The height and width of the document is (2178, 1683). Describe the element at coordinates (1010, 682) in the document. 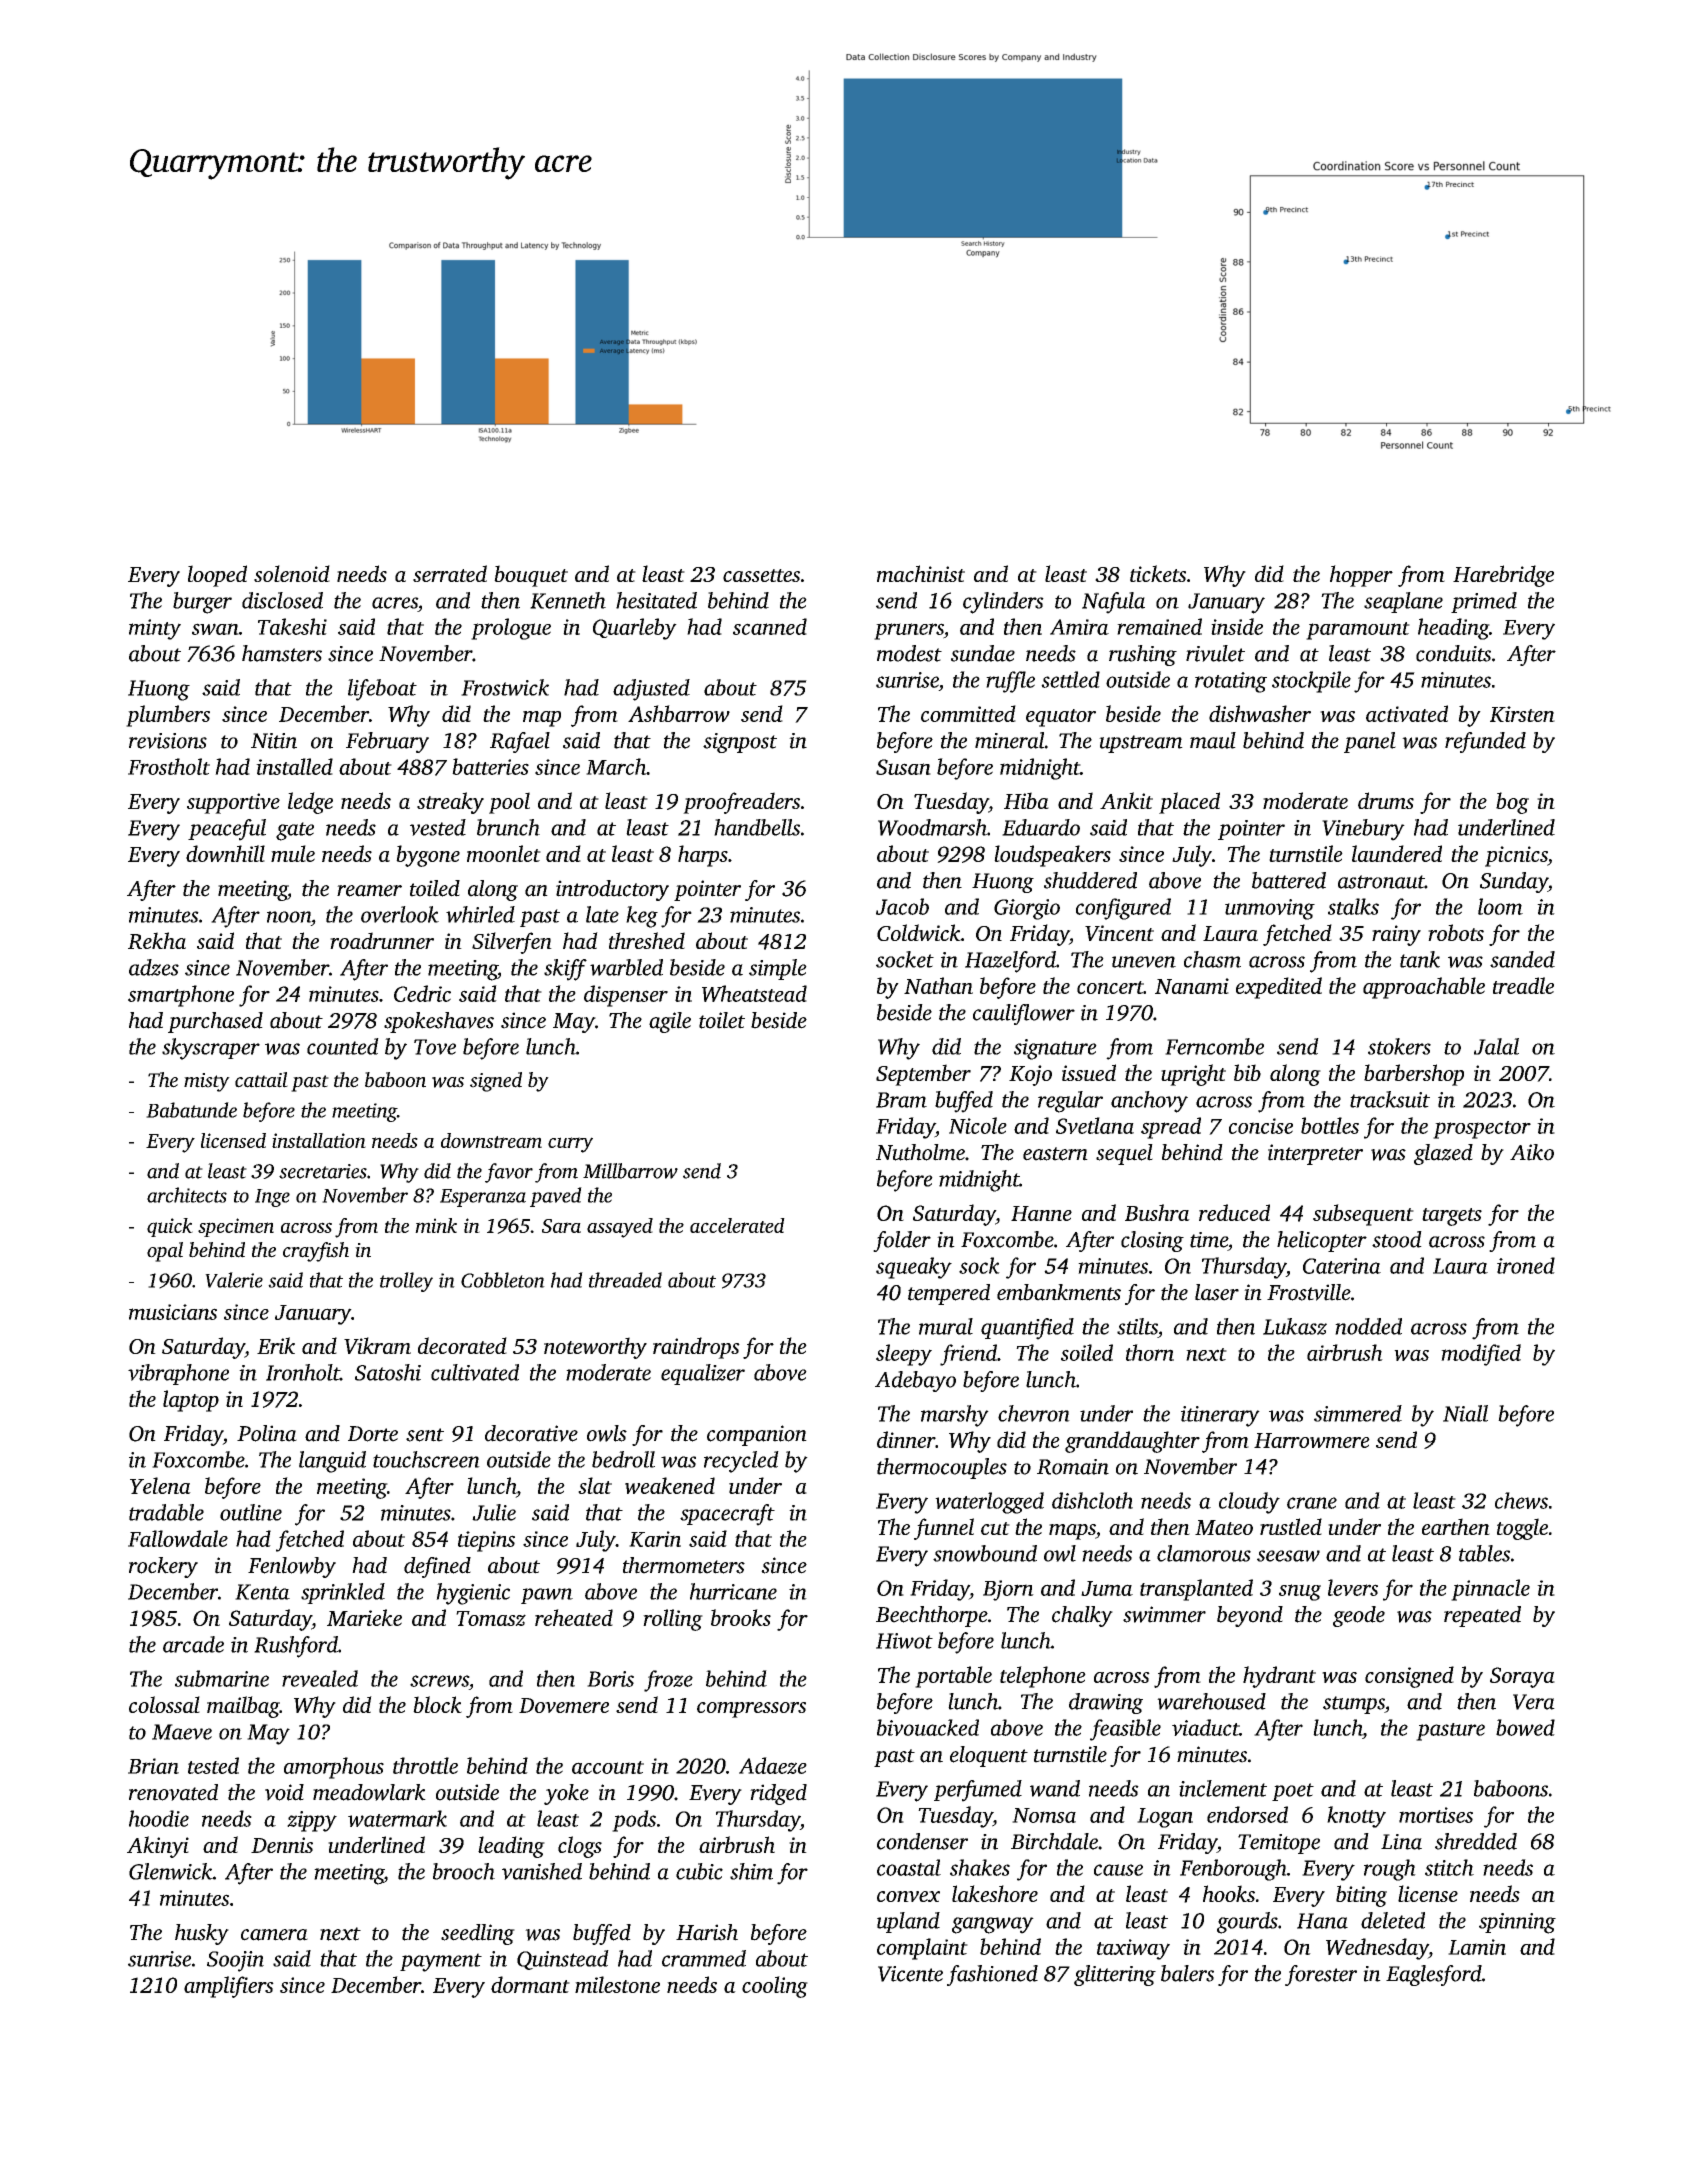

I see `ruffle` at that location.
